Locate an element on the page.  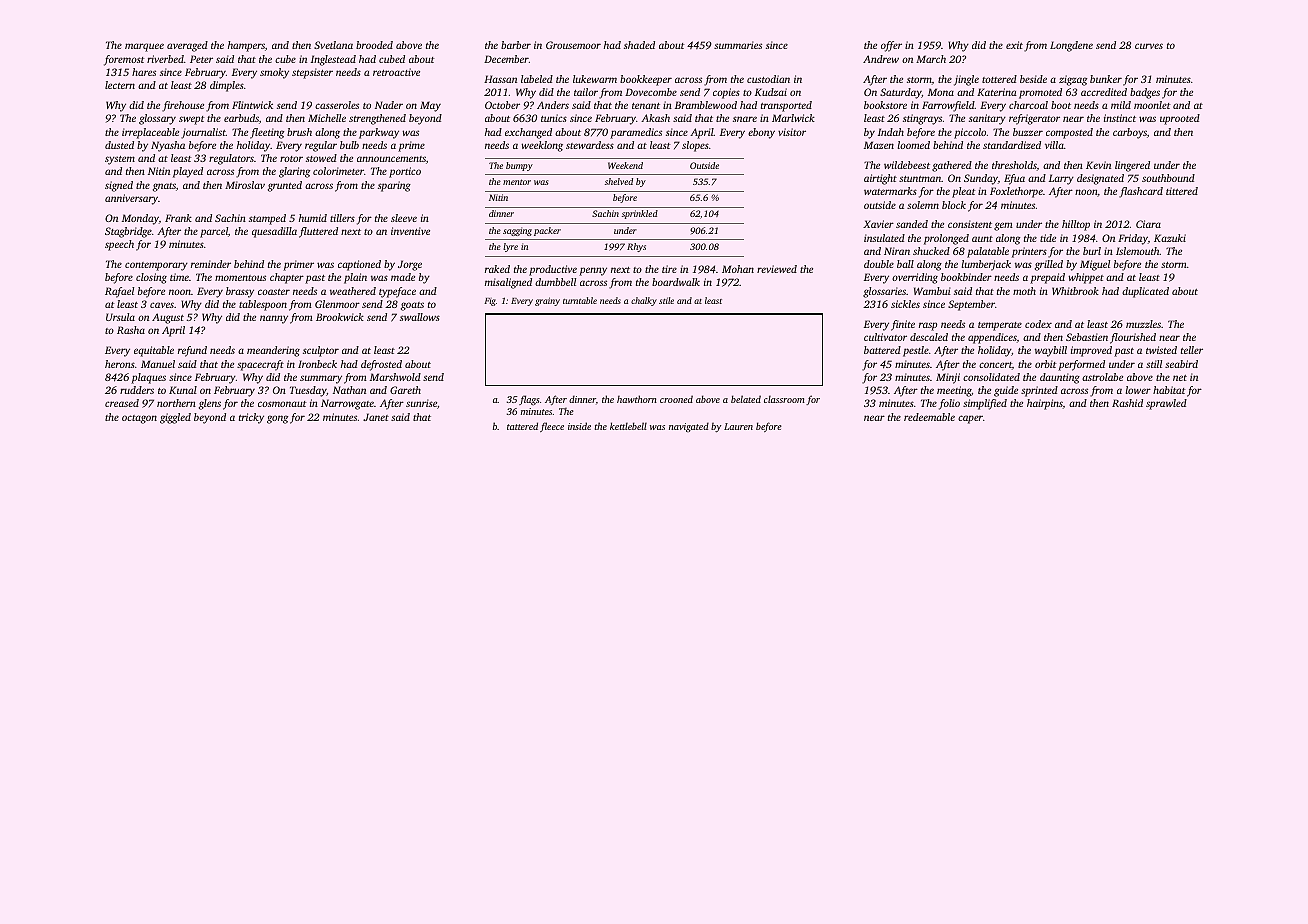
battered is located at coordinates (882, 350).
